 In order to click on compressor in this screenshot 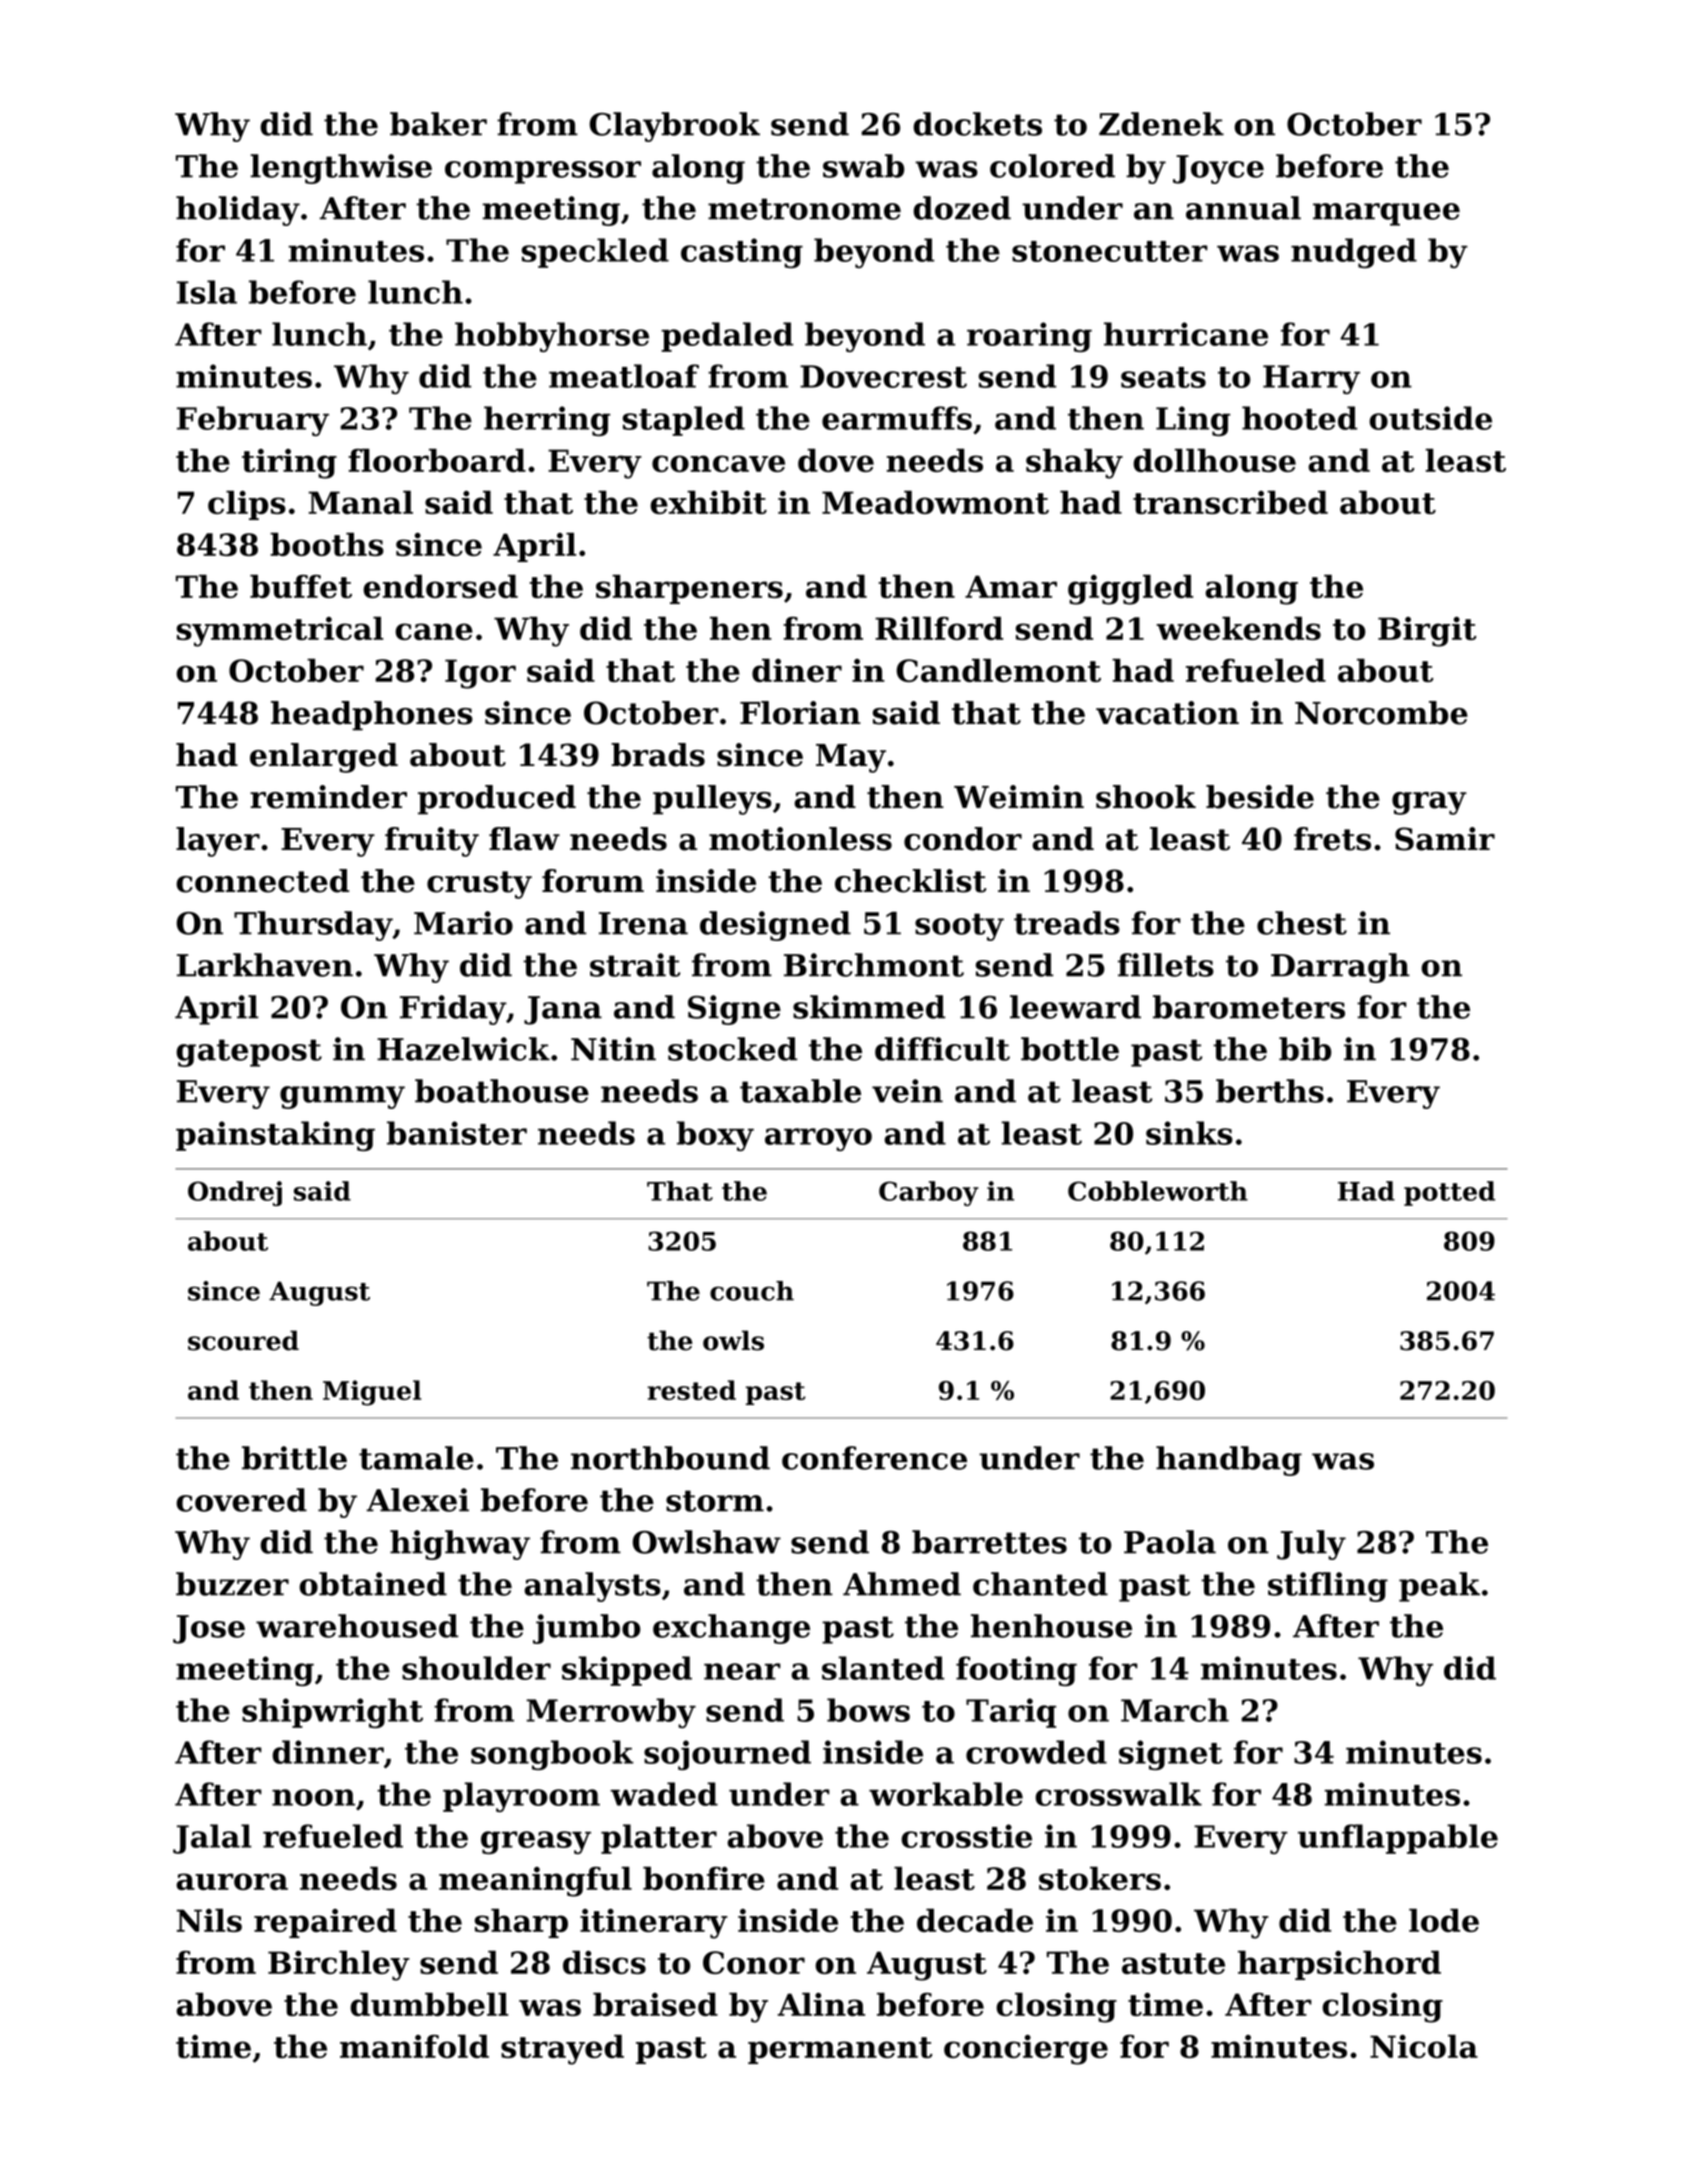, I will do `click(543, 172)`.
